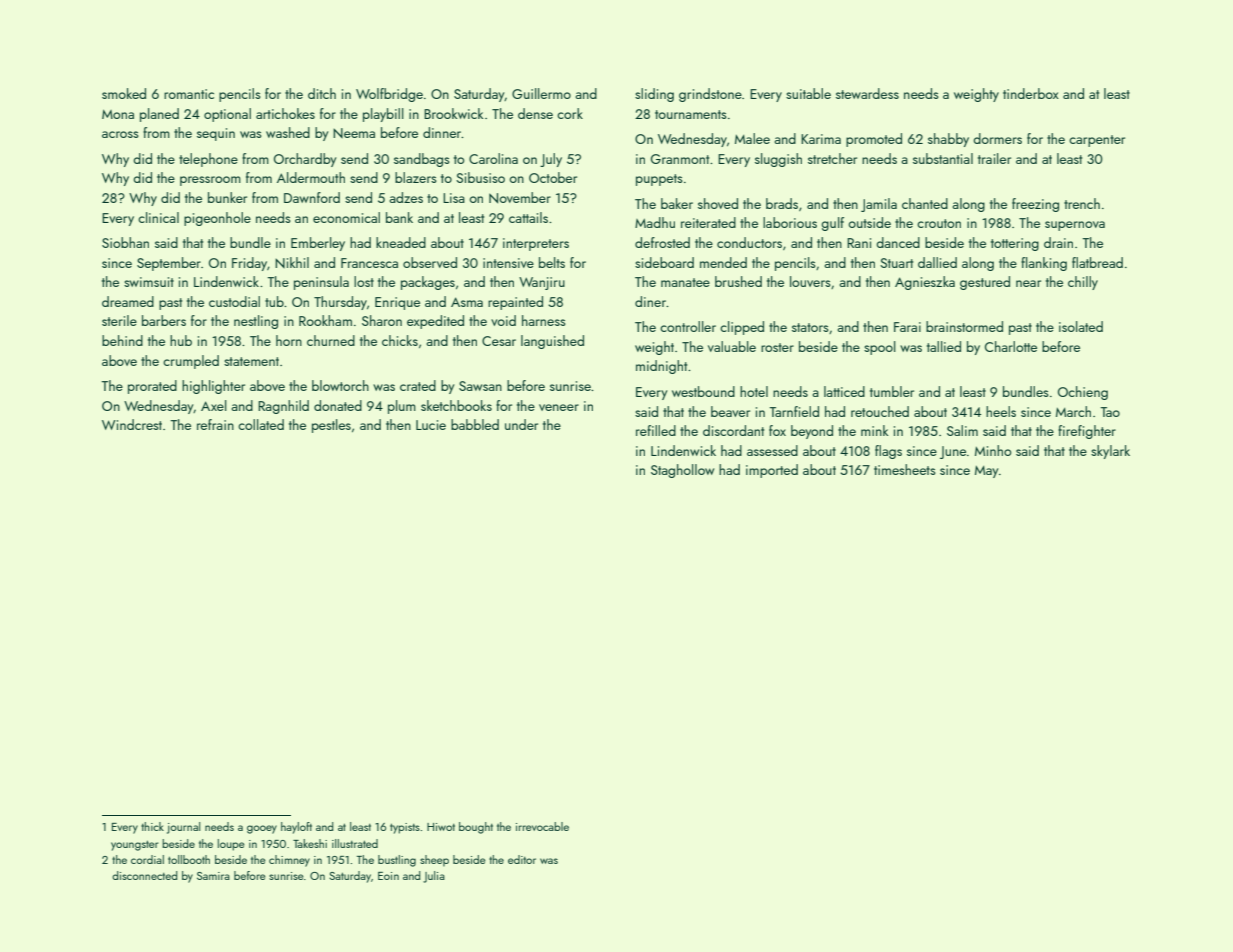 Image resolution: width=1233 pixels, height=952 pixels. I want to click on Staghollow, so click(682, 471).
